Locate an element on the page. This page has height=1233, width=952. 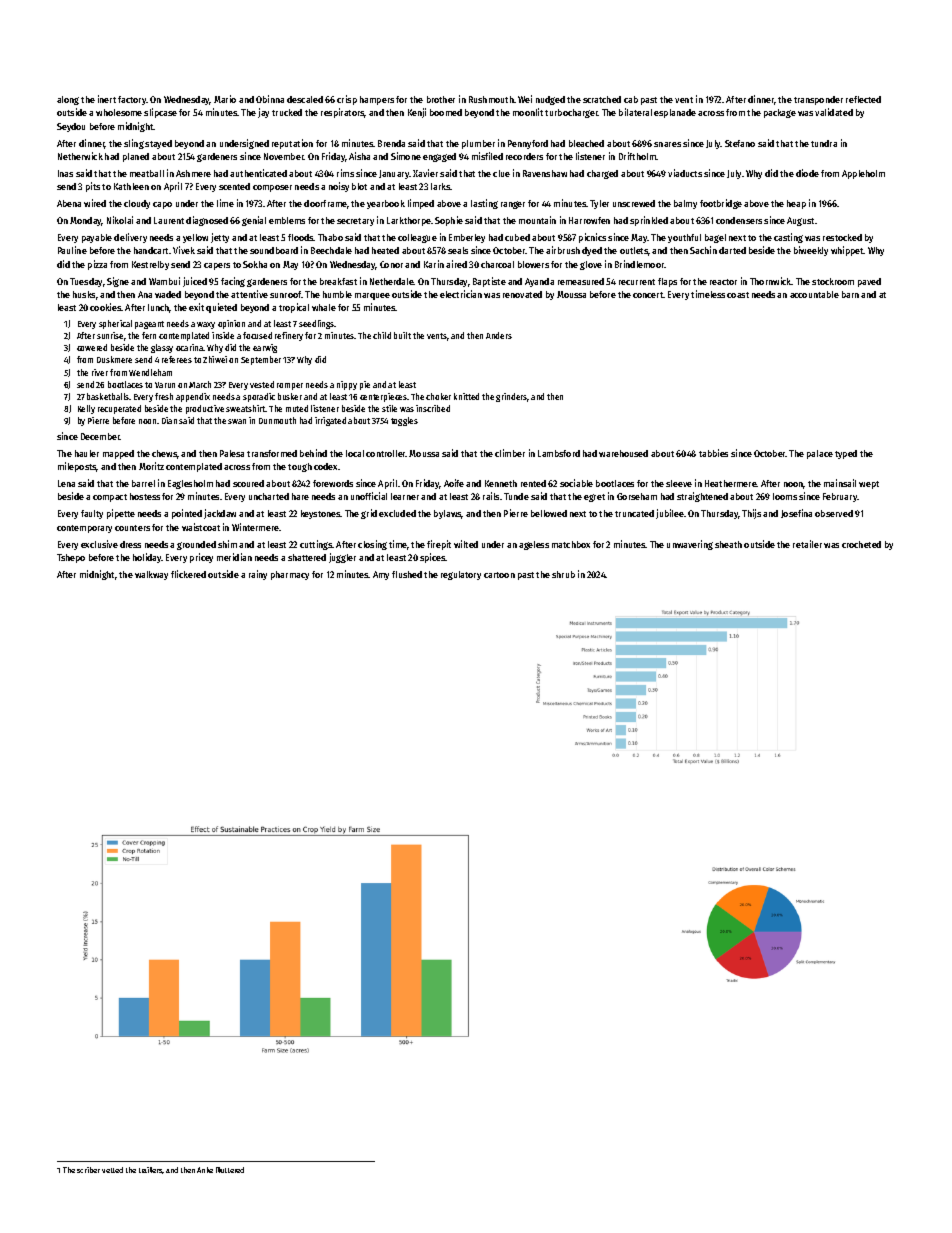
Zhiwei is located at coordinates (215, 359).
